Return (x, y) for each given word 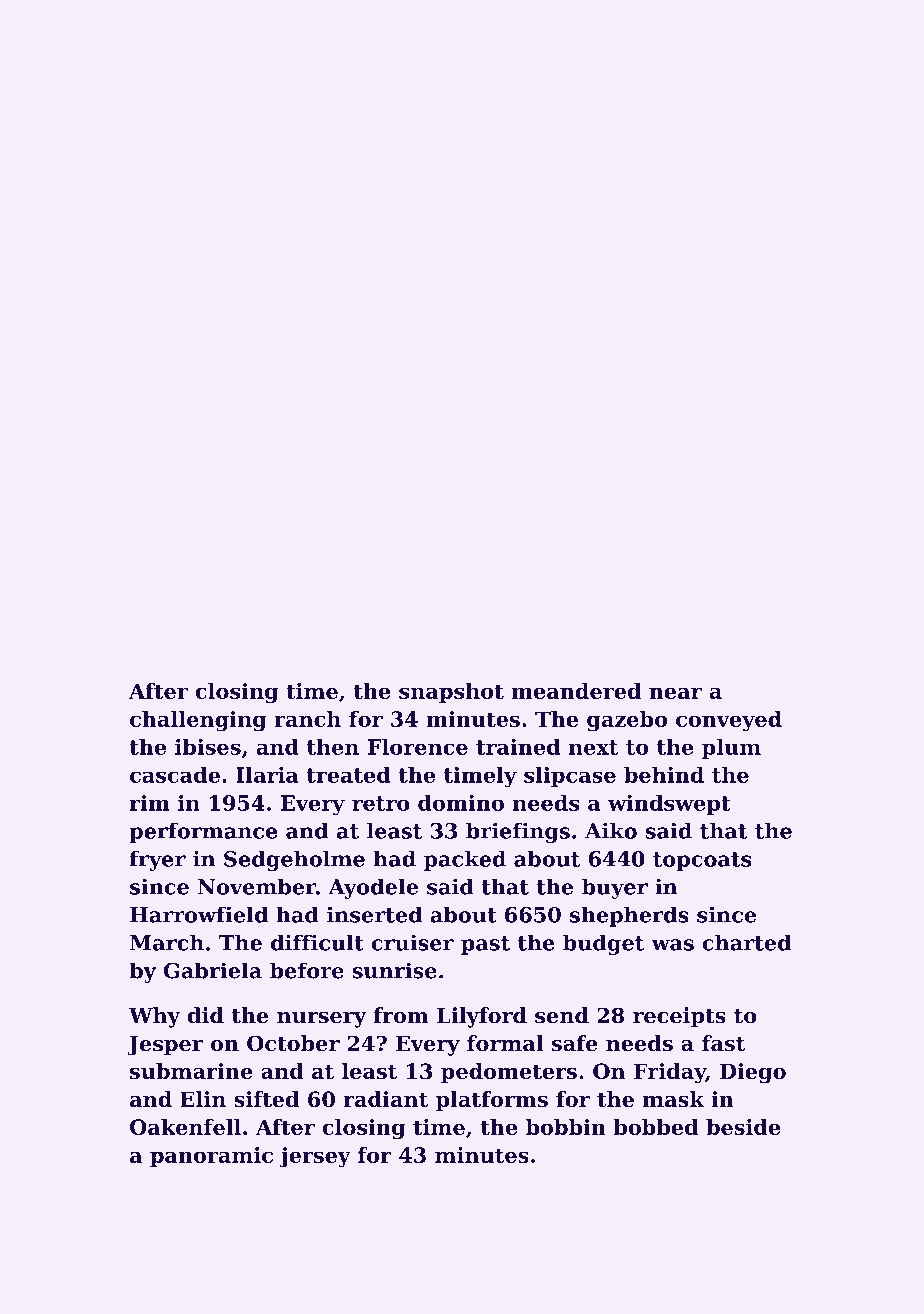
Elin (203, 1099)
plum (731, 749)
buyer (615, 888)
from (401, 1015)
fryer (158, 860)
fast (723, 1043)
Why (154, 1017)
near (675, 693)
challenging (198, 721)
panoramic (211, 1157)
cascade (175, 775)
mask (673, 1099)
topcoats (702, 861)
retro (381, 803)
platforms (492, 1101)
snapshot (451, 693)
